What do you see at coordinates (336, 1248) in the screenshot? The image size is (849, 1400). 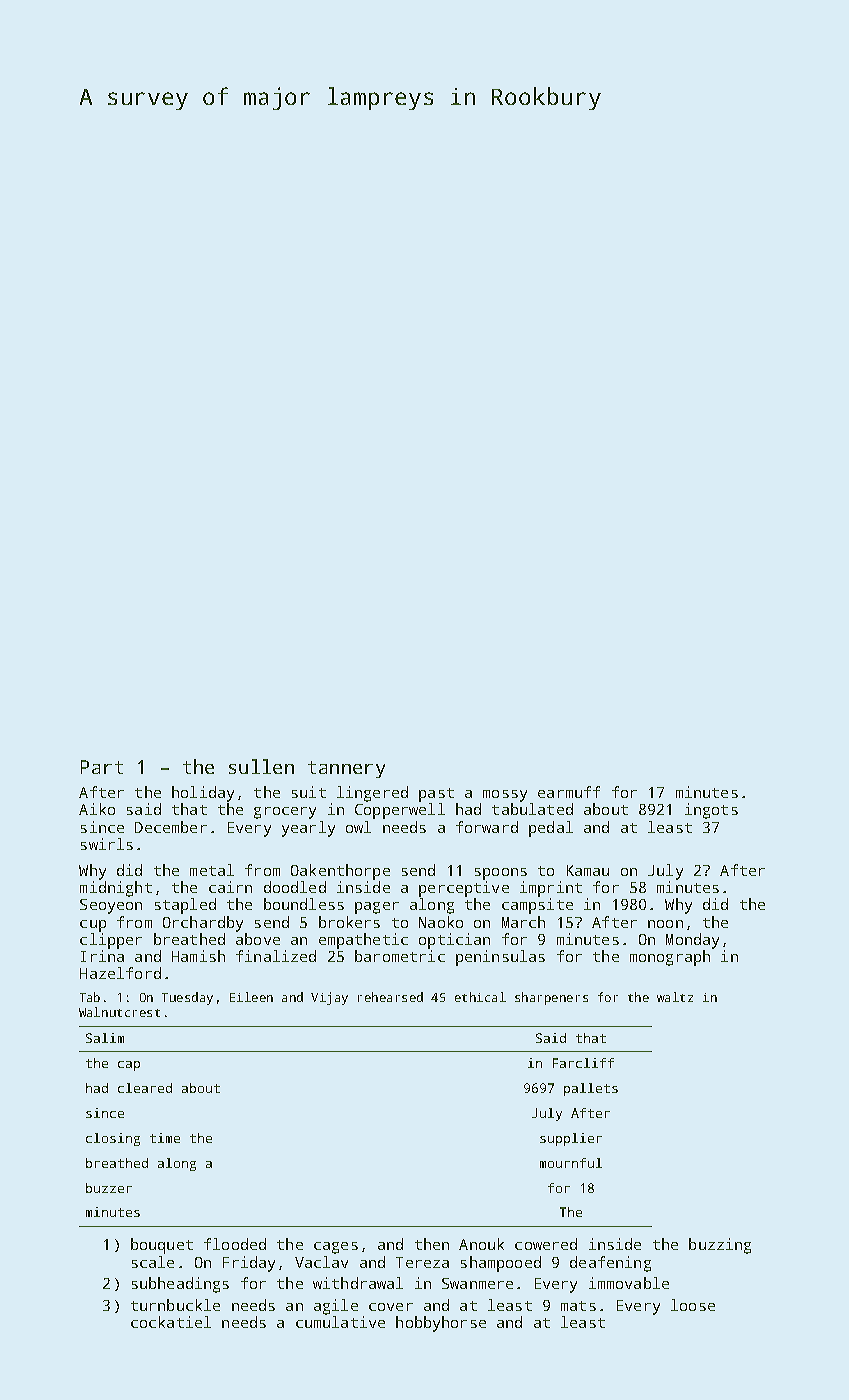 I see `cages` at bounding box center [336, 1248].
